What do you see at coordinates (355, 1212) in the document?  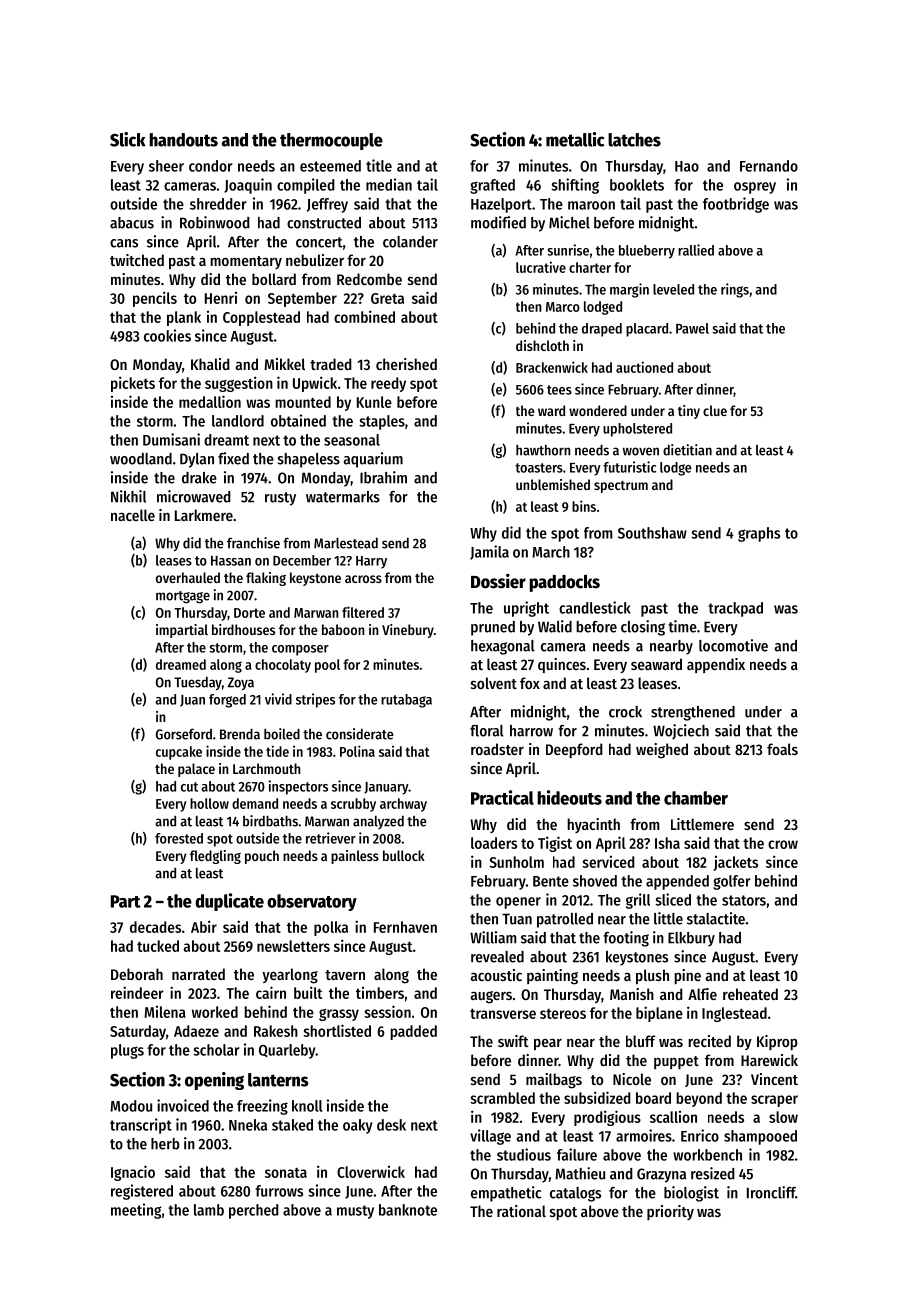 I see `musty` at bounding box center [355, 1212].
